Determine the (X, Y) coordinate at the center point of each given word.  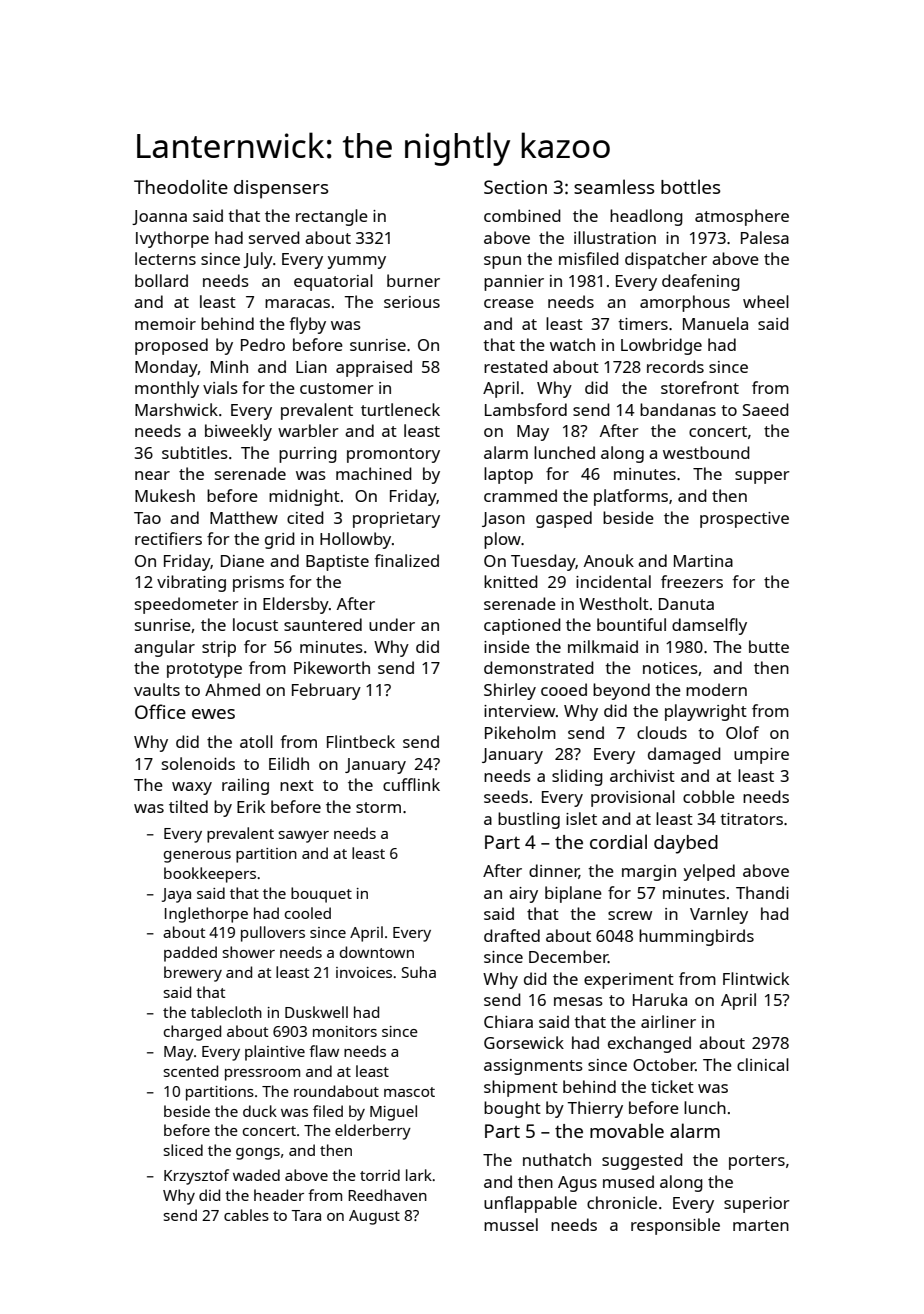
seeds (506, 796)
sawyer (304, 837)
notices (670, 668)
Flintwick (756, 978)
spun (502, 262)
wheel (766, 301)
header (279, 1195)
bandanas (678, 409)
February (326, 691)
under (392, 624)
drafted (512, 935)
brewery (193, 974)
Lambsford (526, 409)
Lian (311, 367)
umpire (761, 756)
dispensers (281, 189)
